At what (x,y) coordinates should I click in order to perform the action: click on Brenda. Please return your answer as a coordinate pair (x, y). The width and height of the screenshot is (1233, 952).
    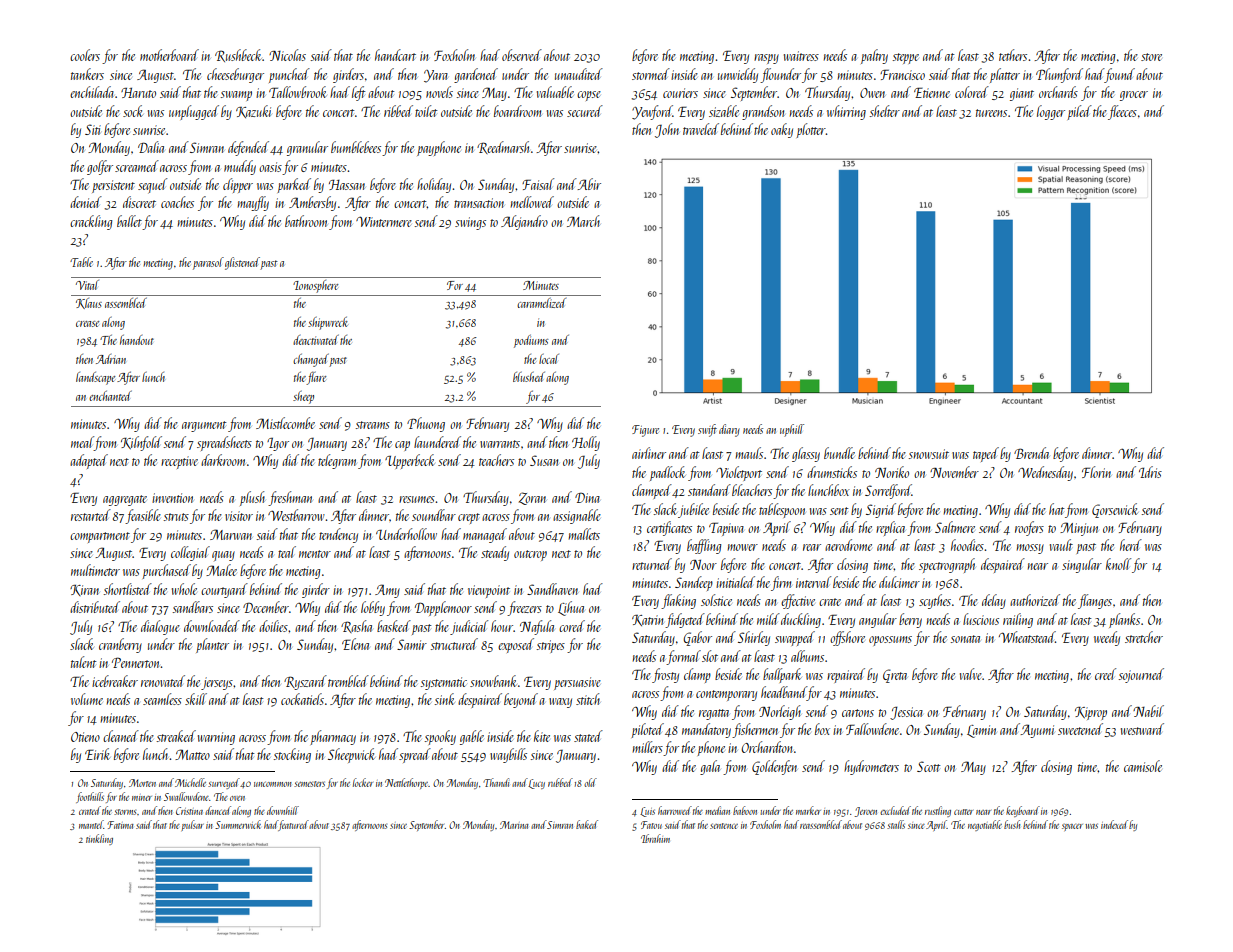
    Looking at the image, I should click on (1031, 453).
